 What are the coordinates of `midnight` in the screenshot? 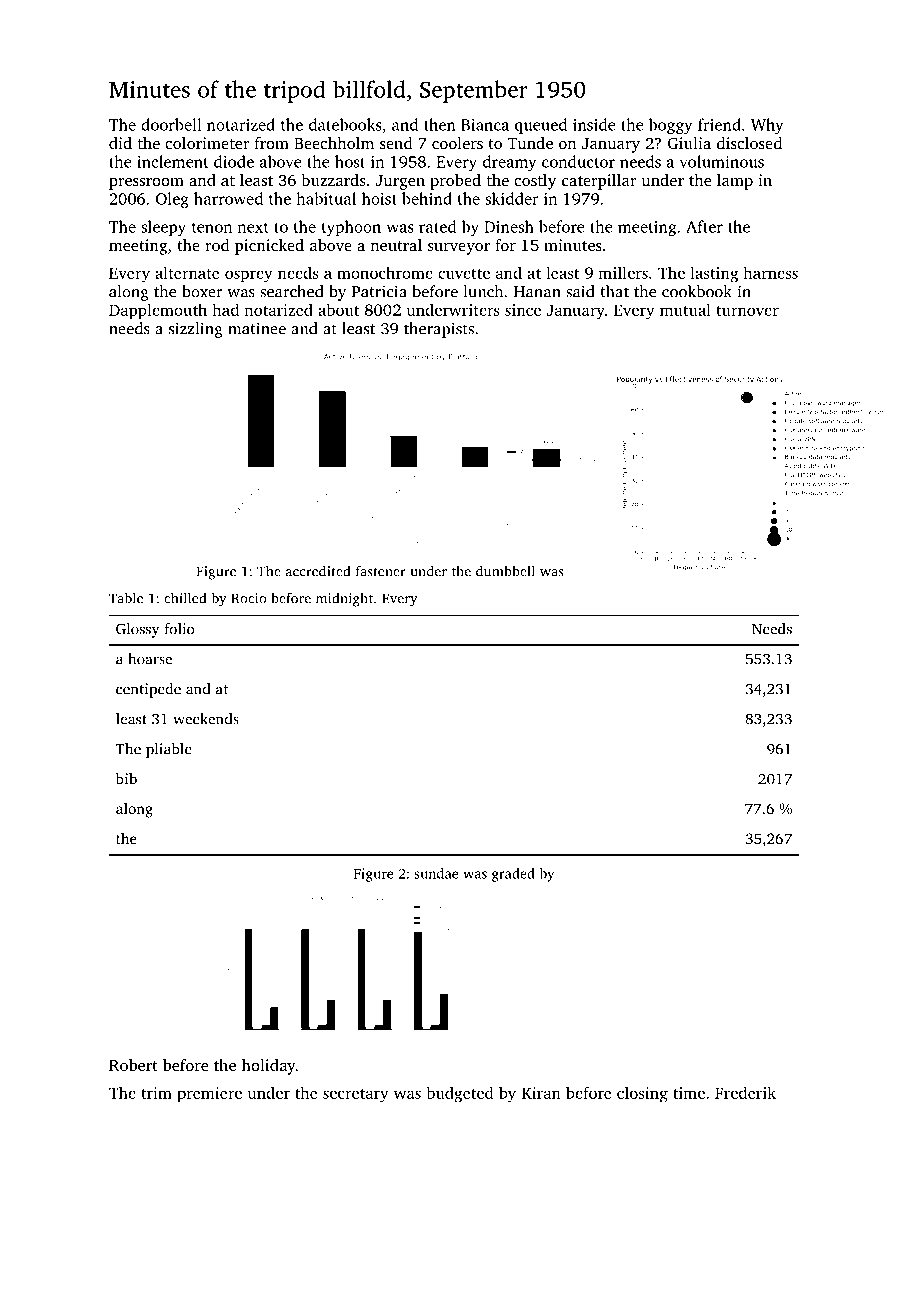 It's located at (344, 599).
